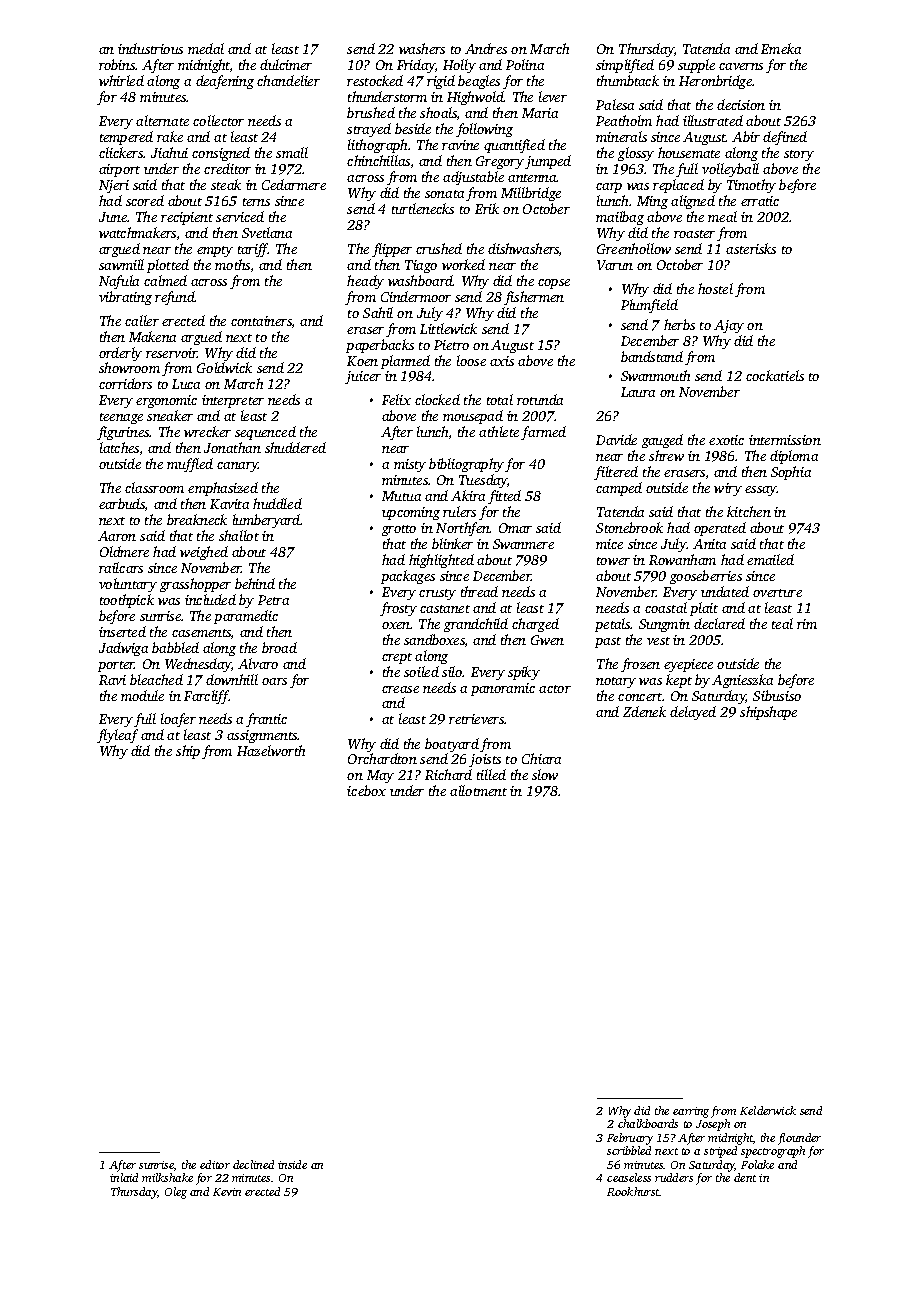  I want to click on weighed, so click(204, 553).
